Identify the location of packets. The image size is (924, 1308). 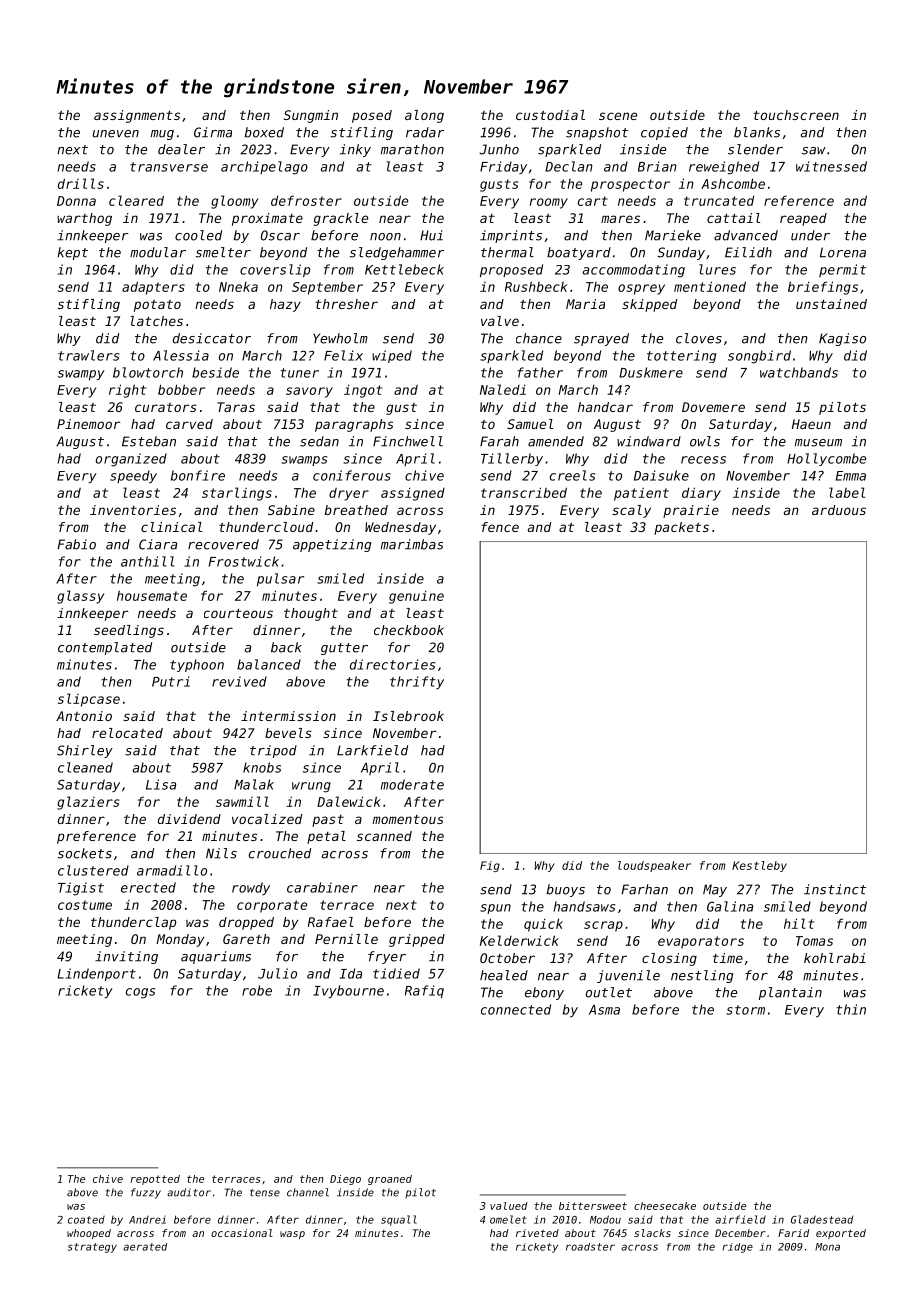
(681, 528).
